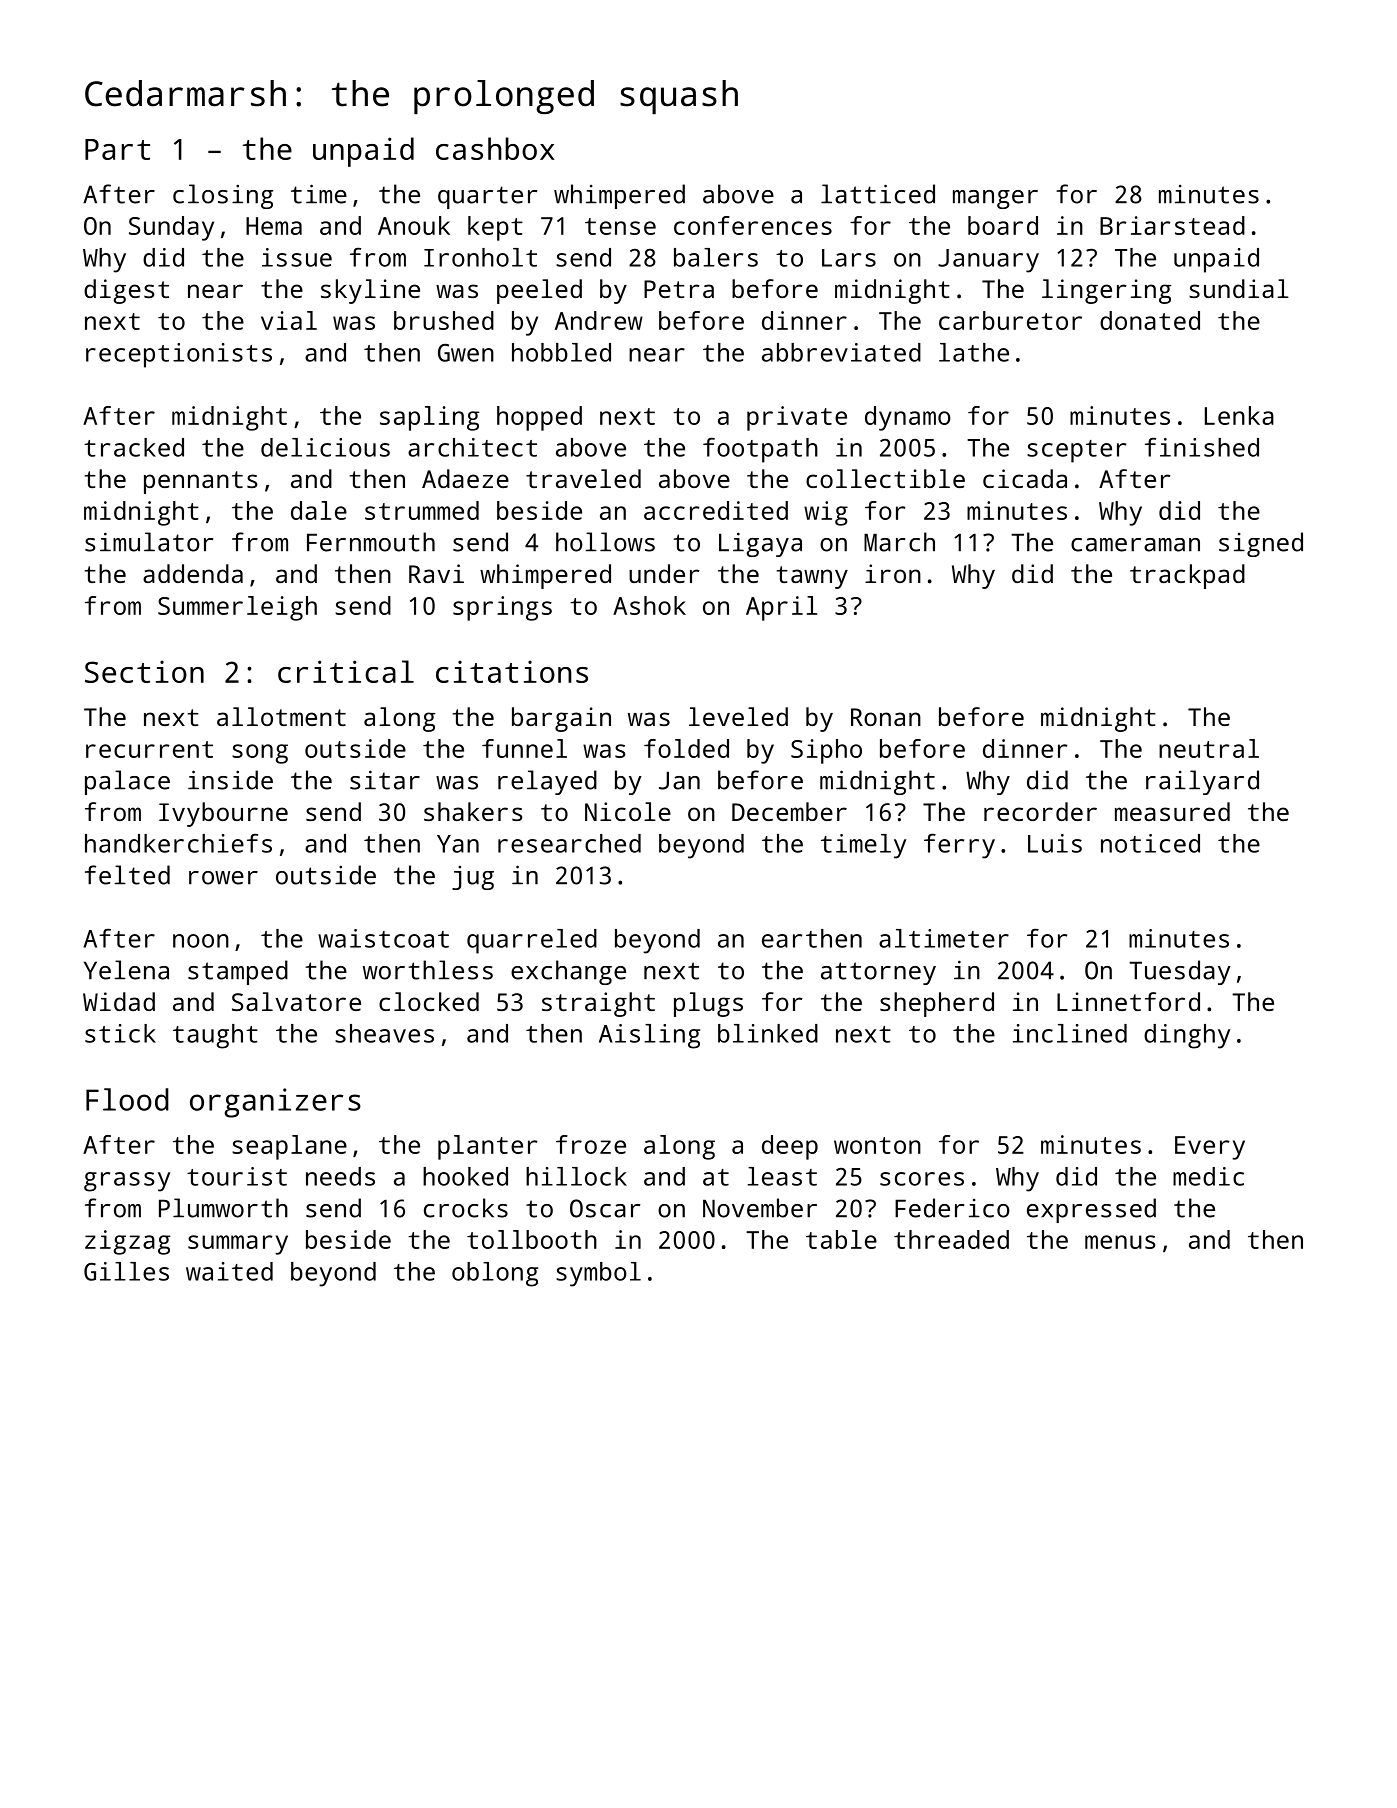 This screenshot has height=1808, width=1397. What do you see at coordinates (384, 1033) in the screenshot?
I see `sheaves` at bounding box center [384, 1033].
